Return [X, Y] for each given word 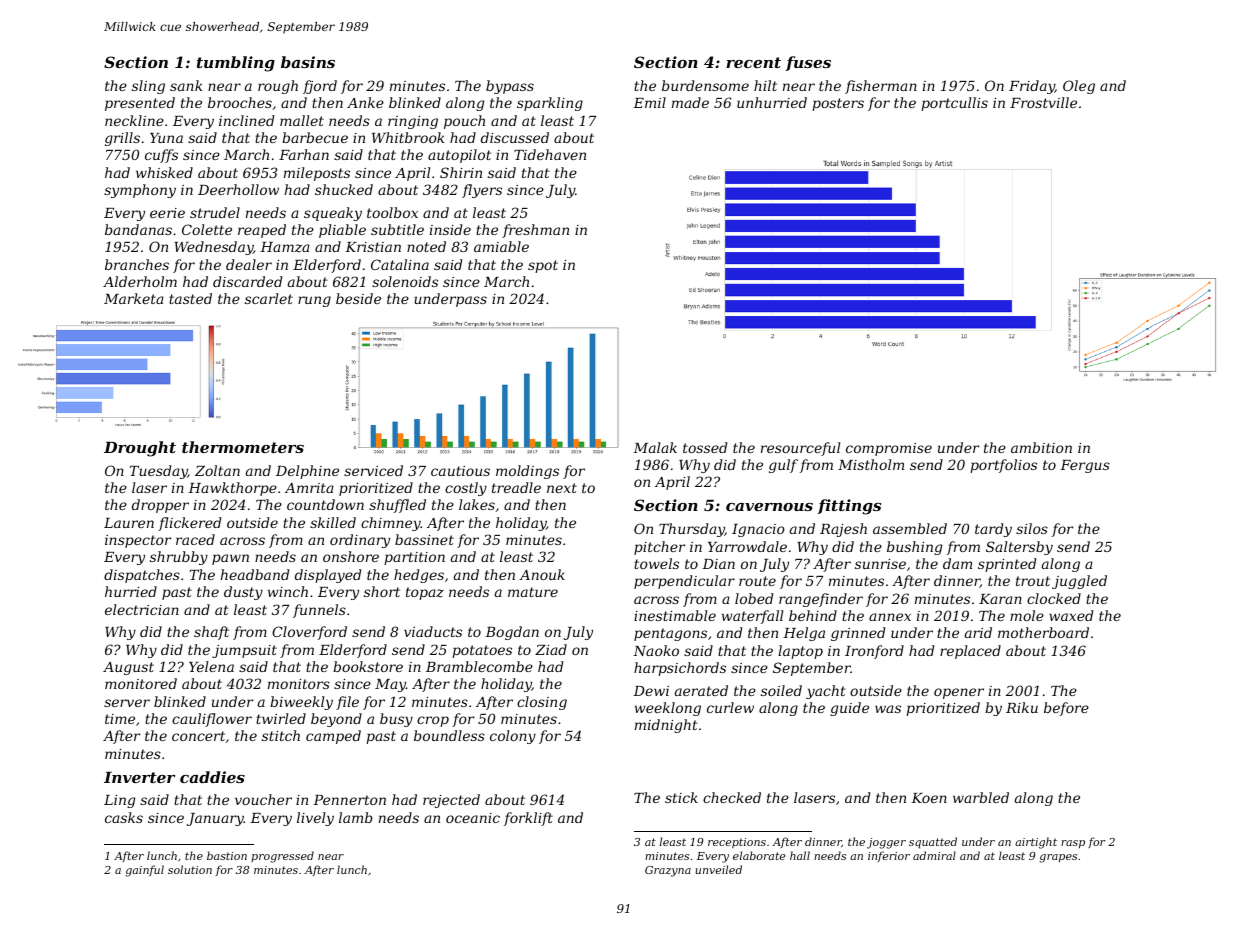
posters [838, 104]
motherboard [1043, 632]
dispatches [142, 576]
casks [124, 817]
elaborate [759, 855]
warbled [981, 797]
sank [186, 85]
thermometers [243, 447]
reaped [262, 231]
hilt [765, 85]
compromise [889, 449]
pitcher [659, 548]
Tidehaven [550, 154]
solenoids [405, 281]
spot [543, 266]
